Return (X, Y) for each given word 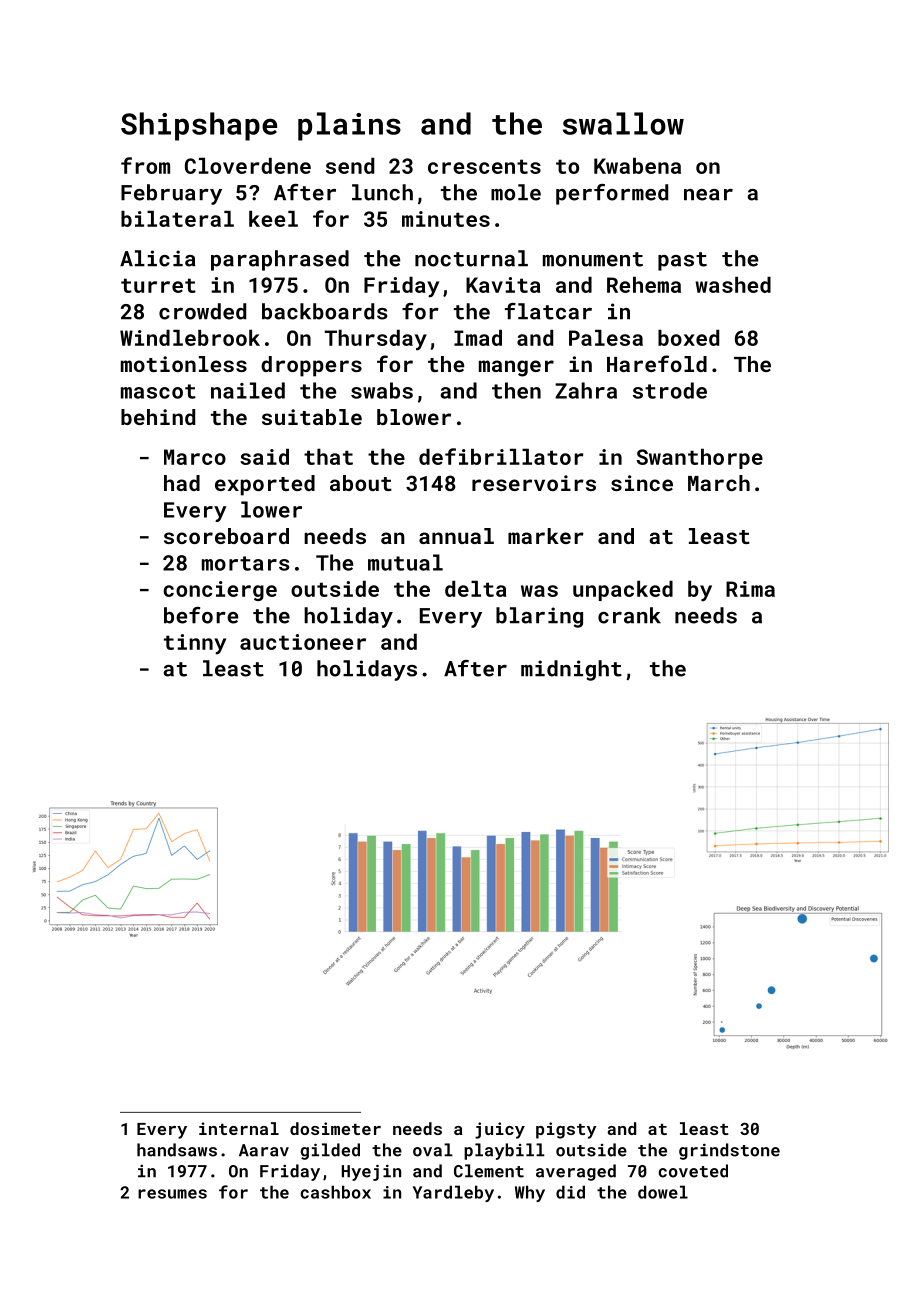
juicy (500, 1130)
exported (265, 485)
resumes (172, 1194)
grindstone (729, 1151)
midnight (571, 670)
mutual (405, 562)
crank (629, 615)
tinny (195, 644)
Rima (750, 589)
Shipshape (199, 126)
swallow (623, 123)
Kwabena (637, 166)
